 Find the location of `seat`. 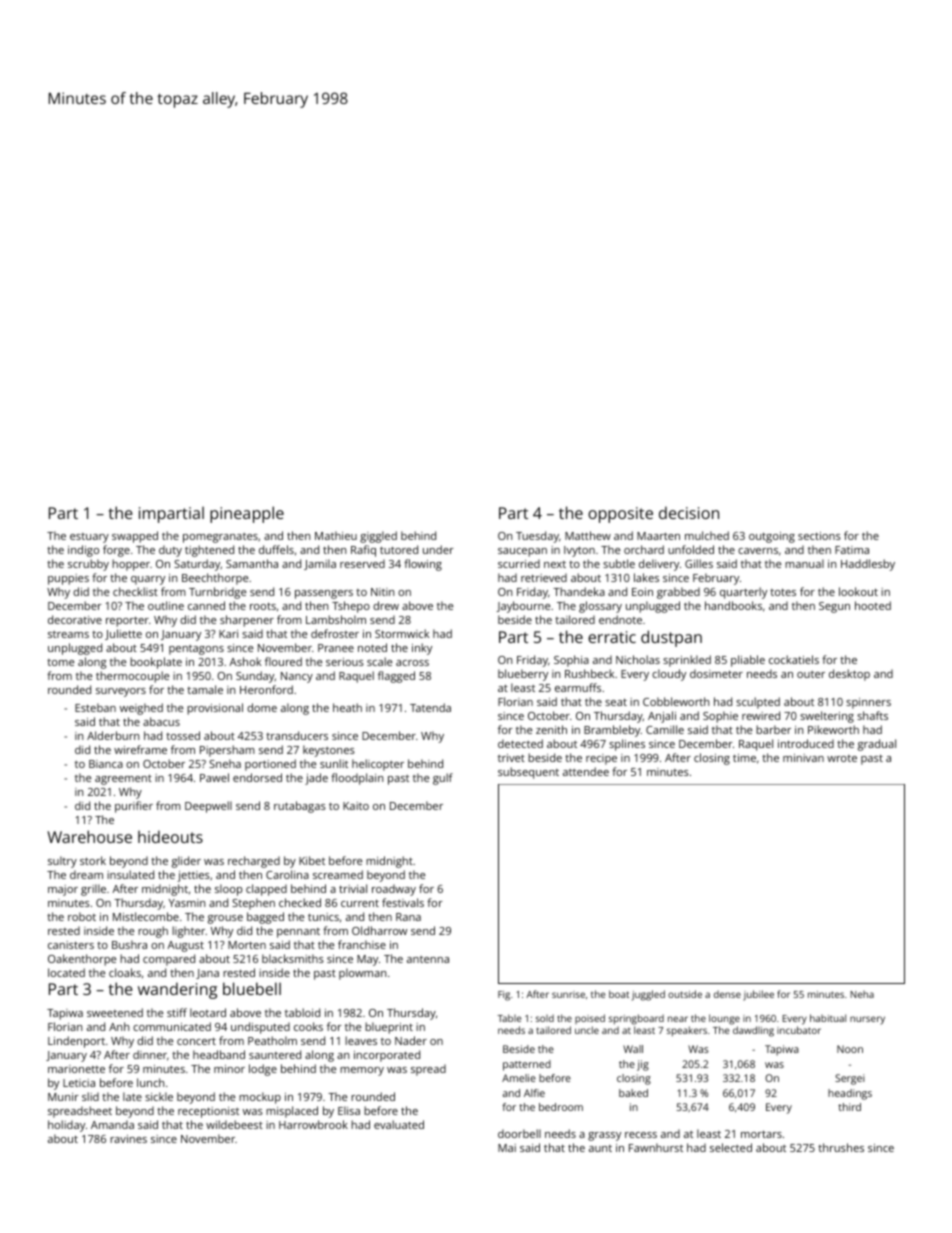

seat is located at coordinates (616, 702).
